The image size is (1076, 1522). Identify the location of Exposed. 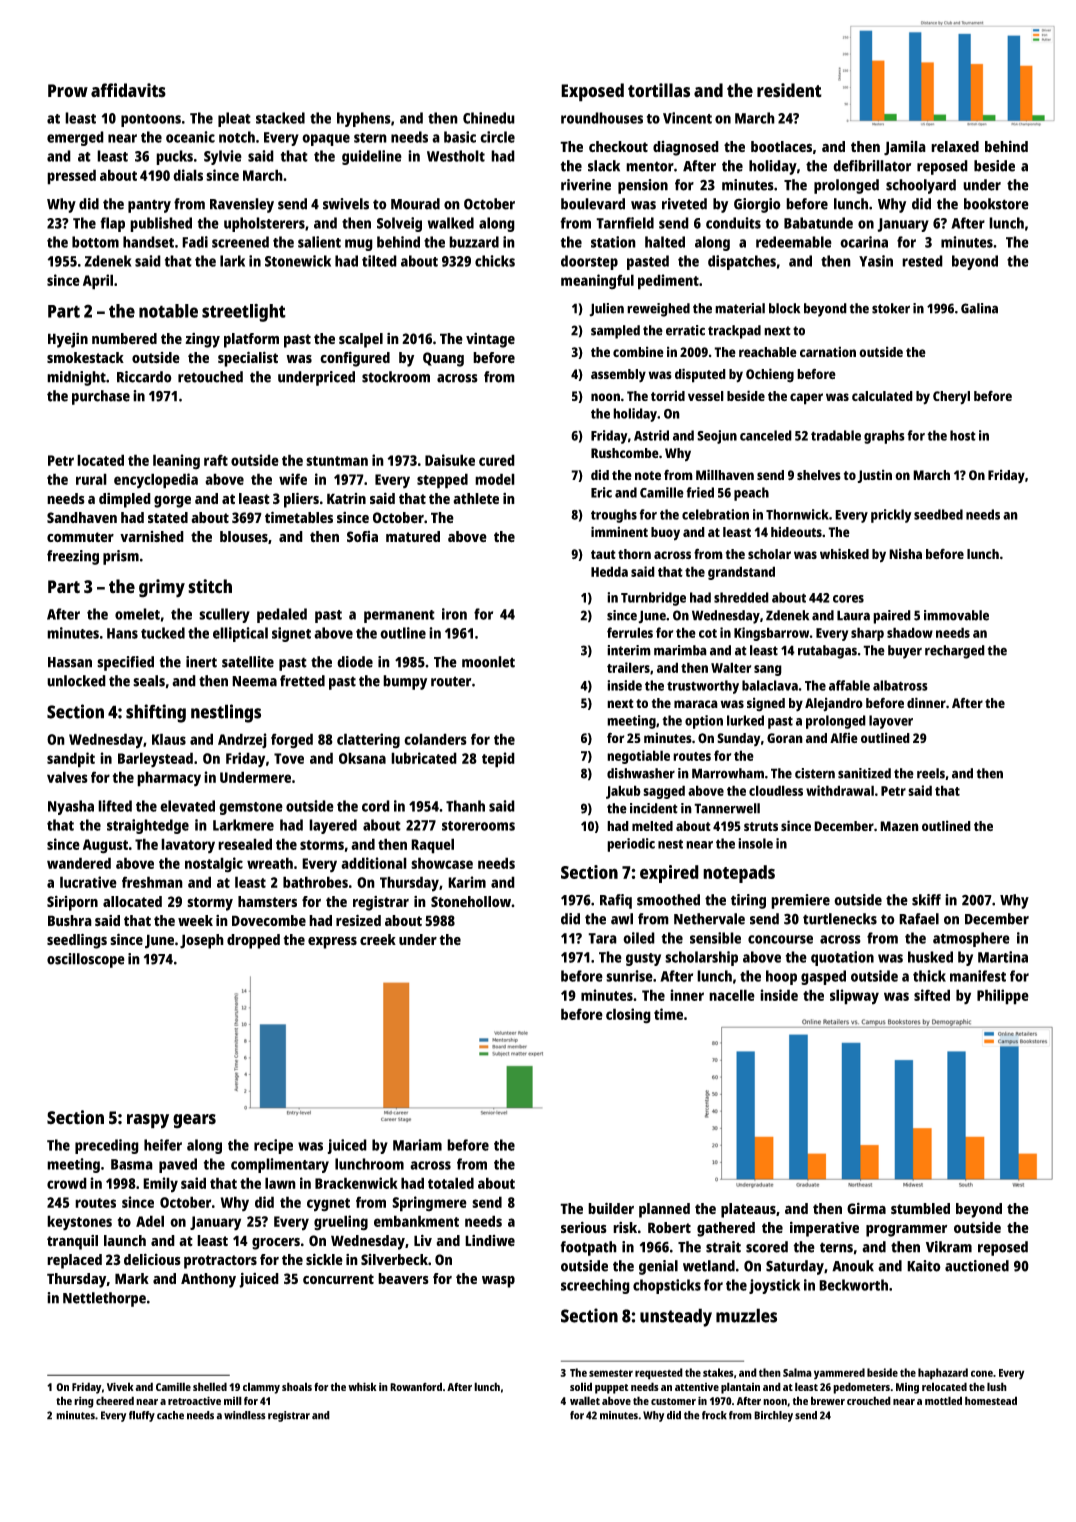
(592, 92).
